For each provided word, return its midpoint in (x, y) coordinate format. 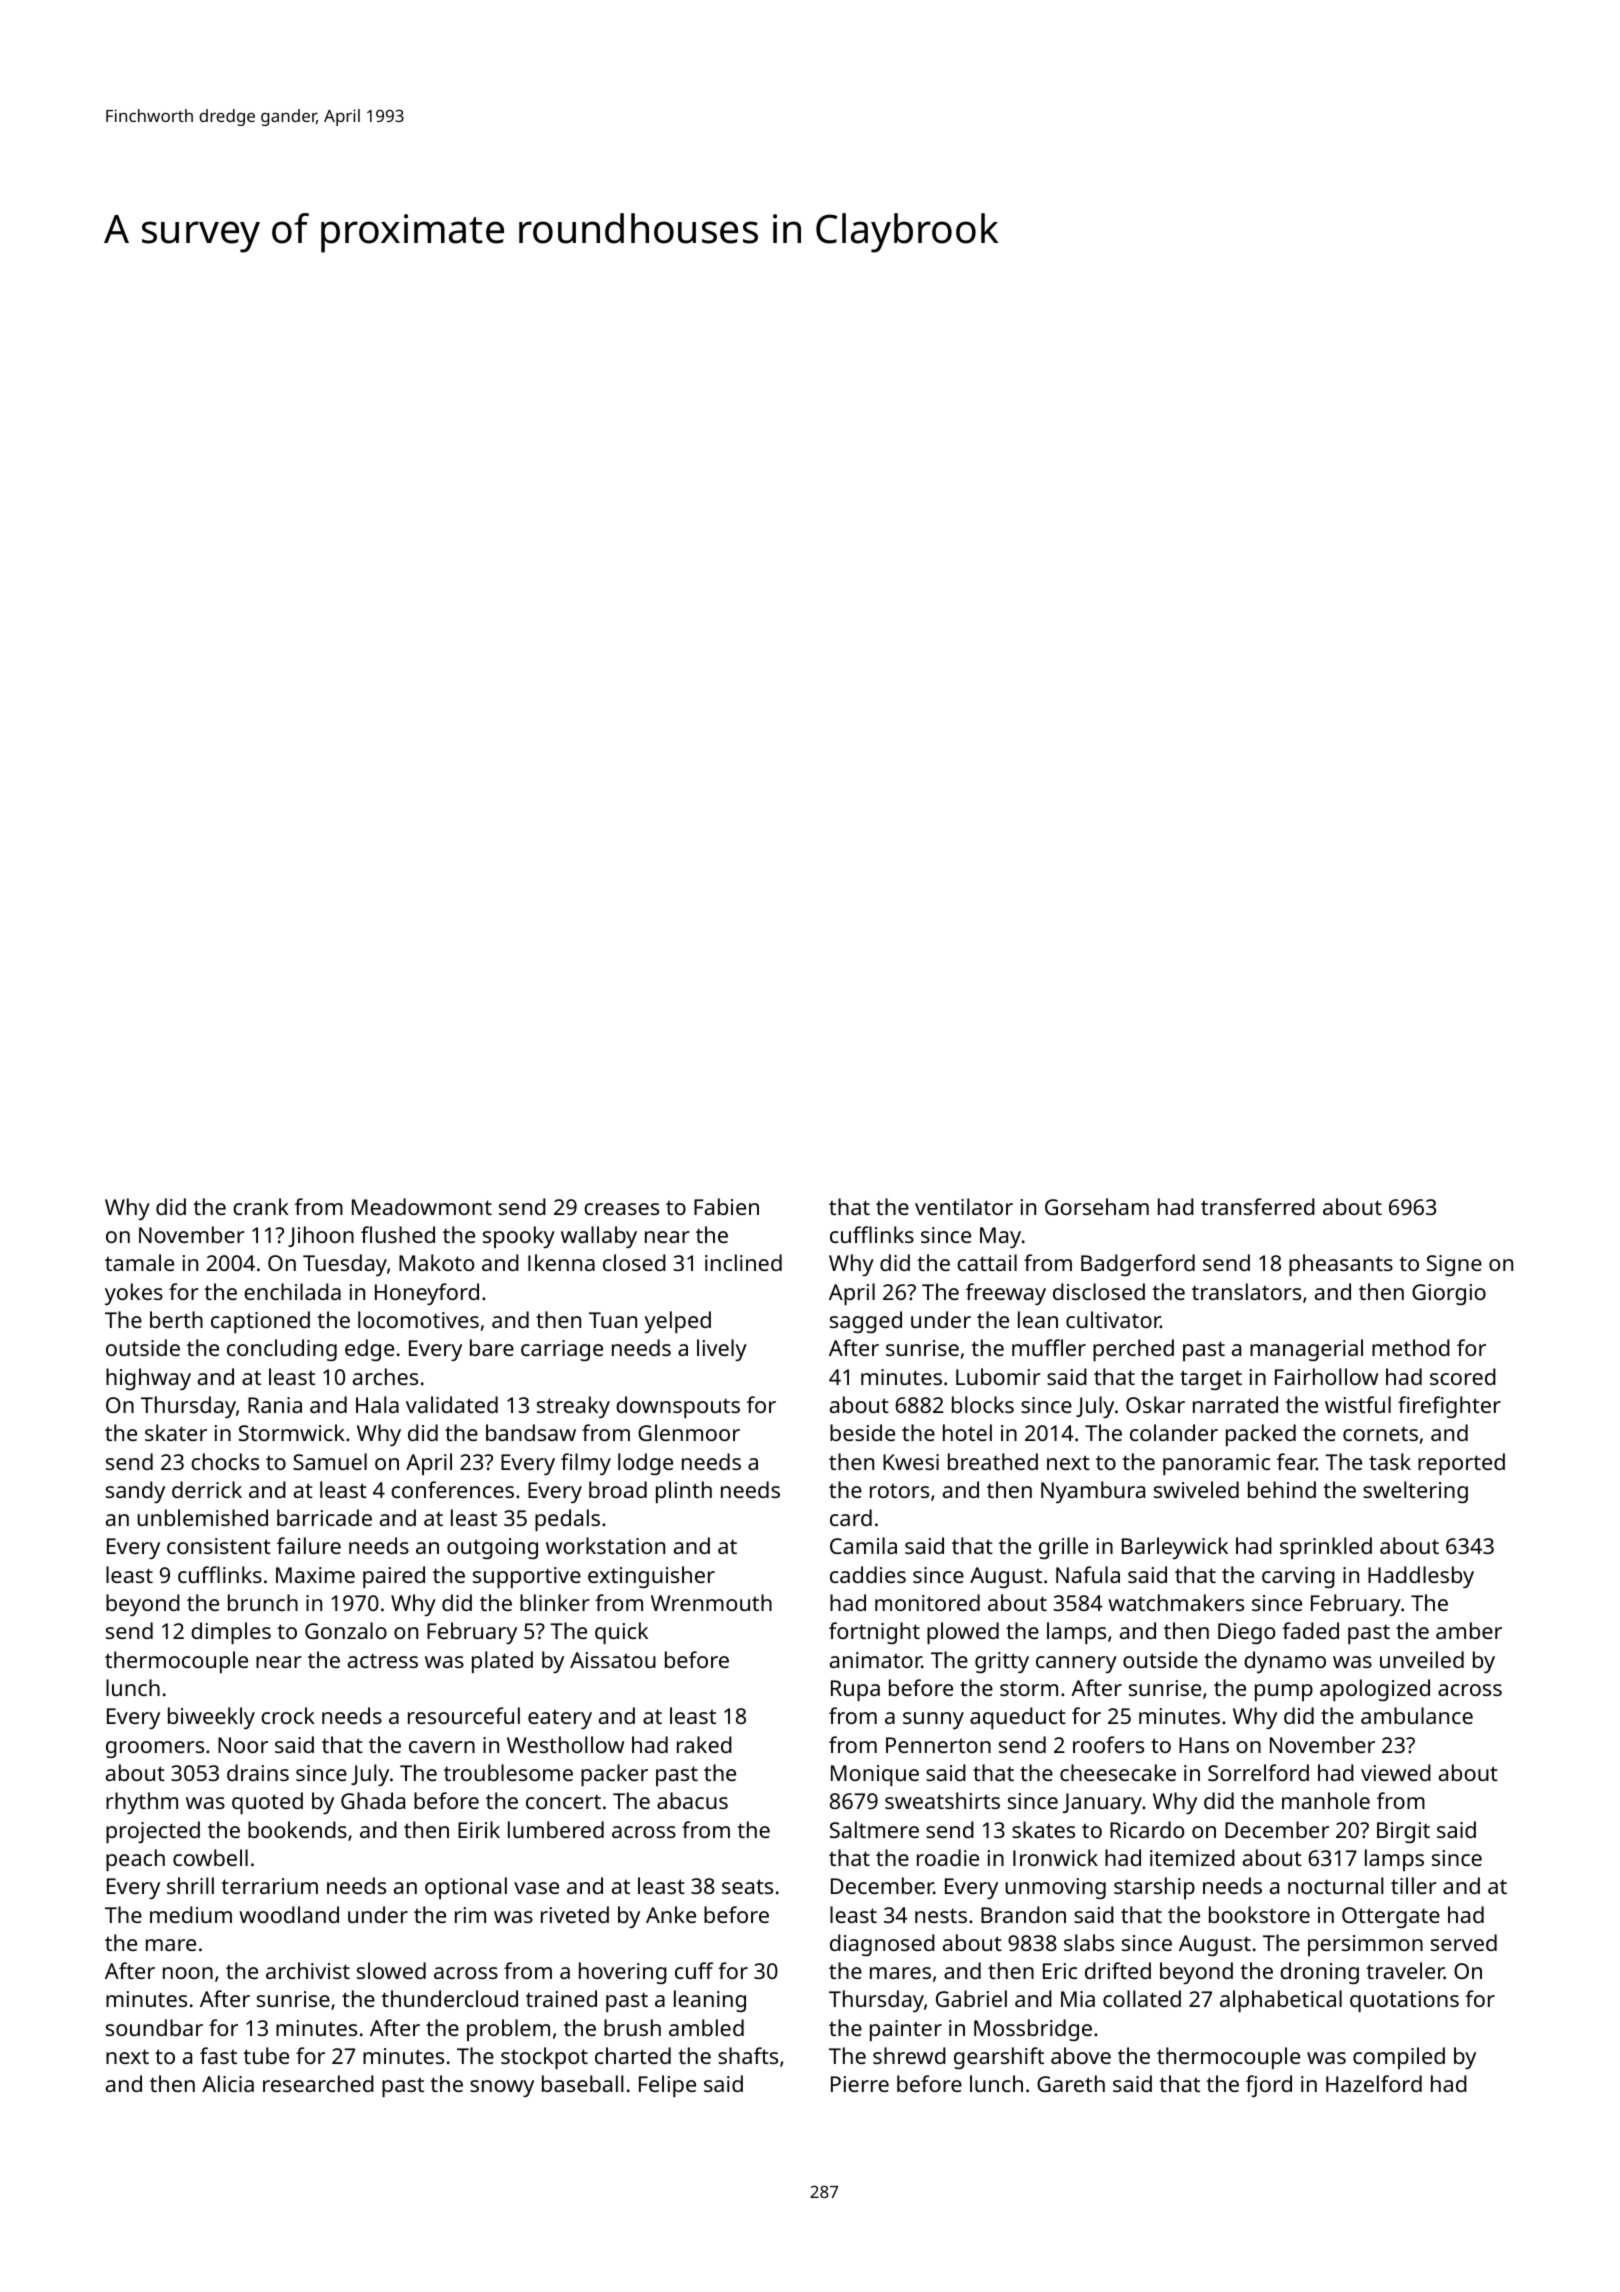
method (1411, 1347)
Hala (377, 1404)
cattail (987, 1262)
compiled (1399, 2058)
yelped (677, 1322)
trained (561, 1998)
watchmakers (1176, 1602)
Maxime (315, 1575)
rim (470, 1915)
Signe (1454, 1265)
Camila (863, 1545)
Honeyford (427, 1294)
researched (318, 2083)
